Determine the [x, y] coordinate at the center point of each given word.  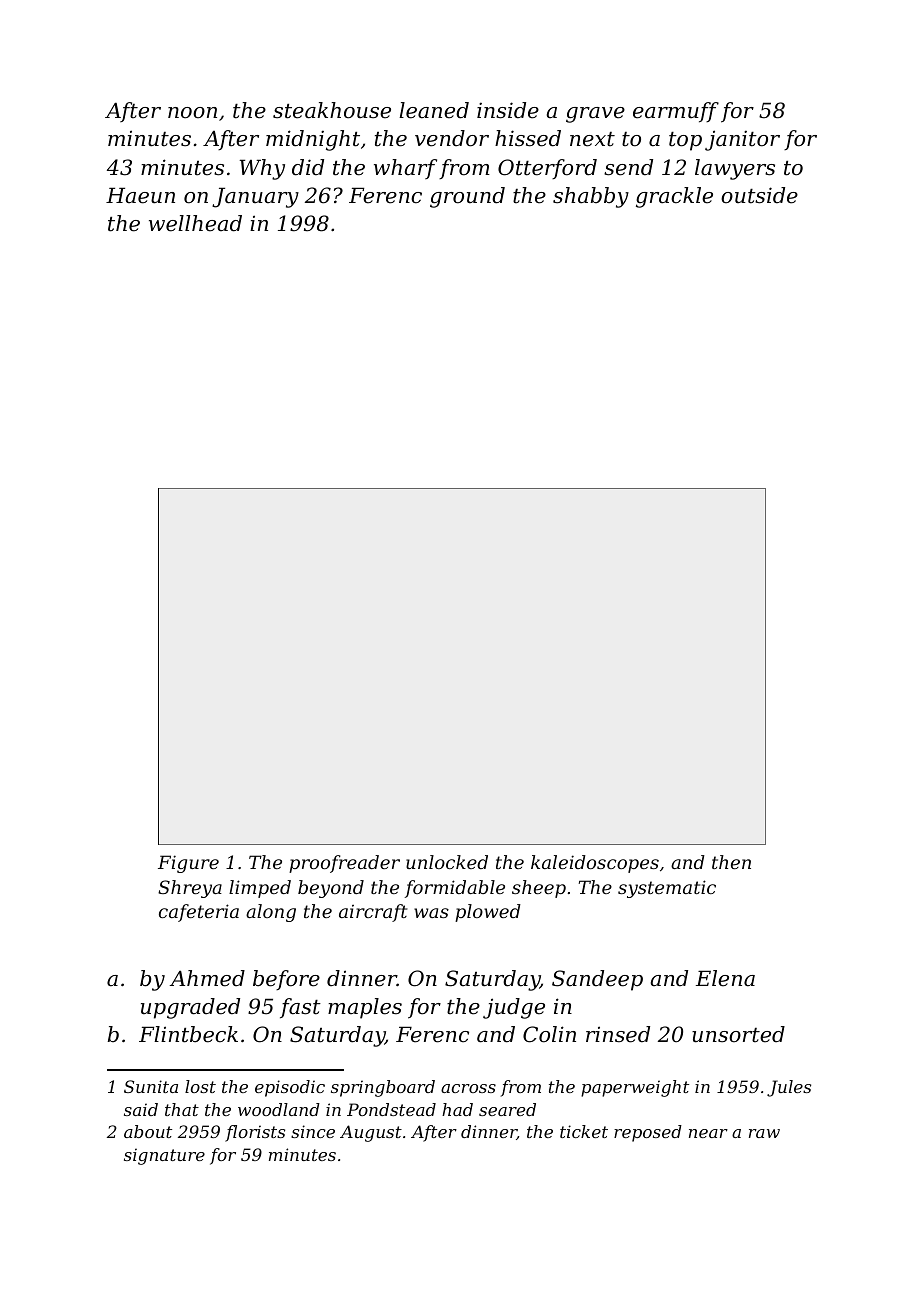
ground [467, 197]
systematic [667, 889]
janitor [742, 140]
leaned [434, 110]
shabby [591, 197]
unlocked [447, 862]
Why [262, 169]
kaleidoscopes [595, 864]
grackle [674, 197]
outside [759, 195]
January [255, 197]
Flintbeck [188, 1034]
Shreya [190, 889]
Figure [188, 864]
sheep [539, 889]
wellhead [195, 223]
